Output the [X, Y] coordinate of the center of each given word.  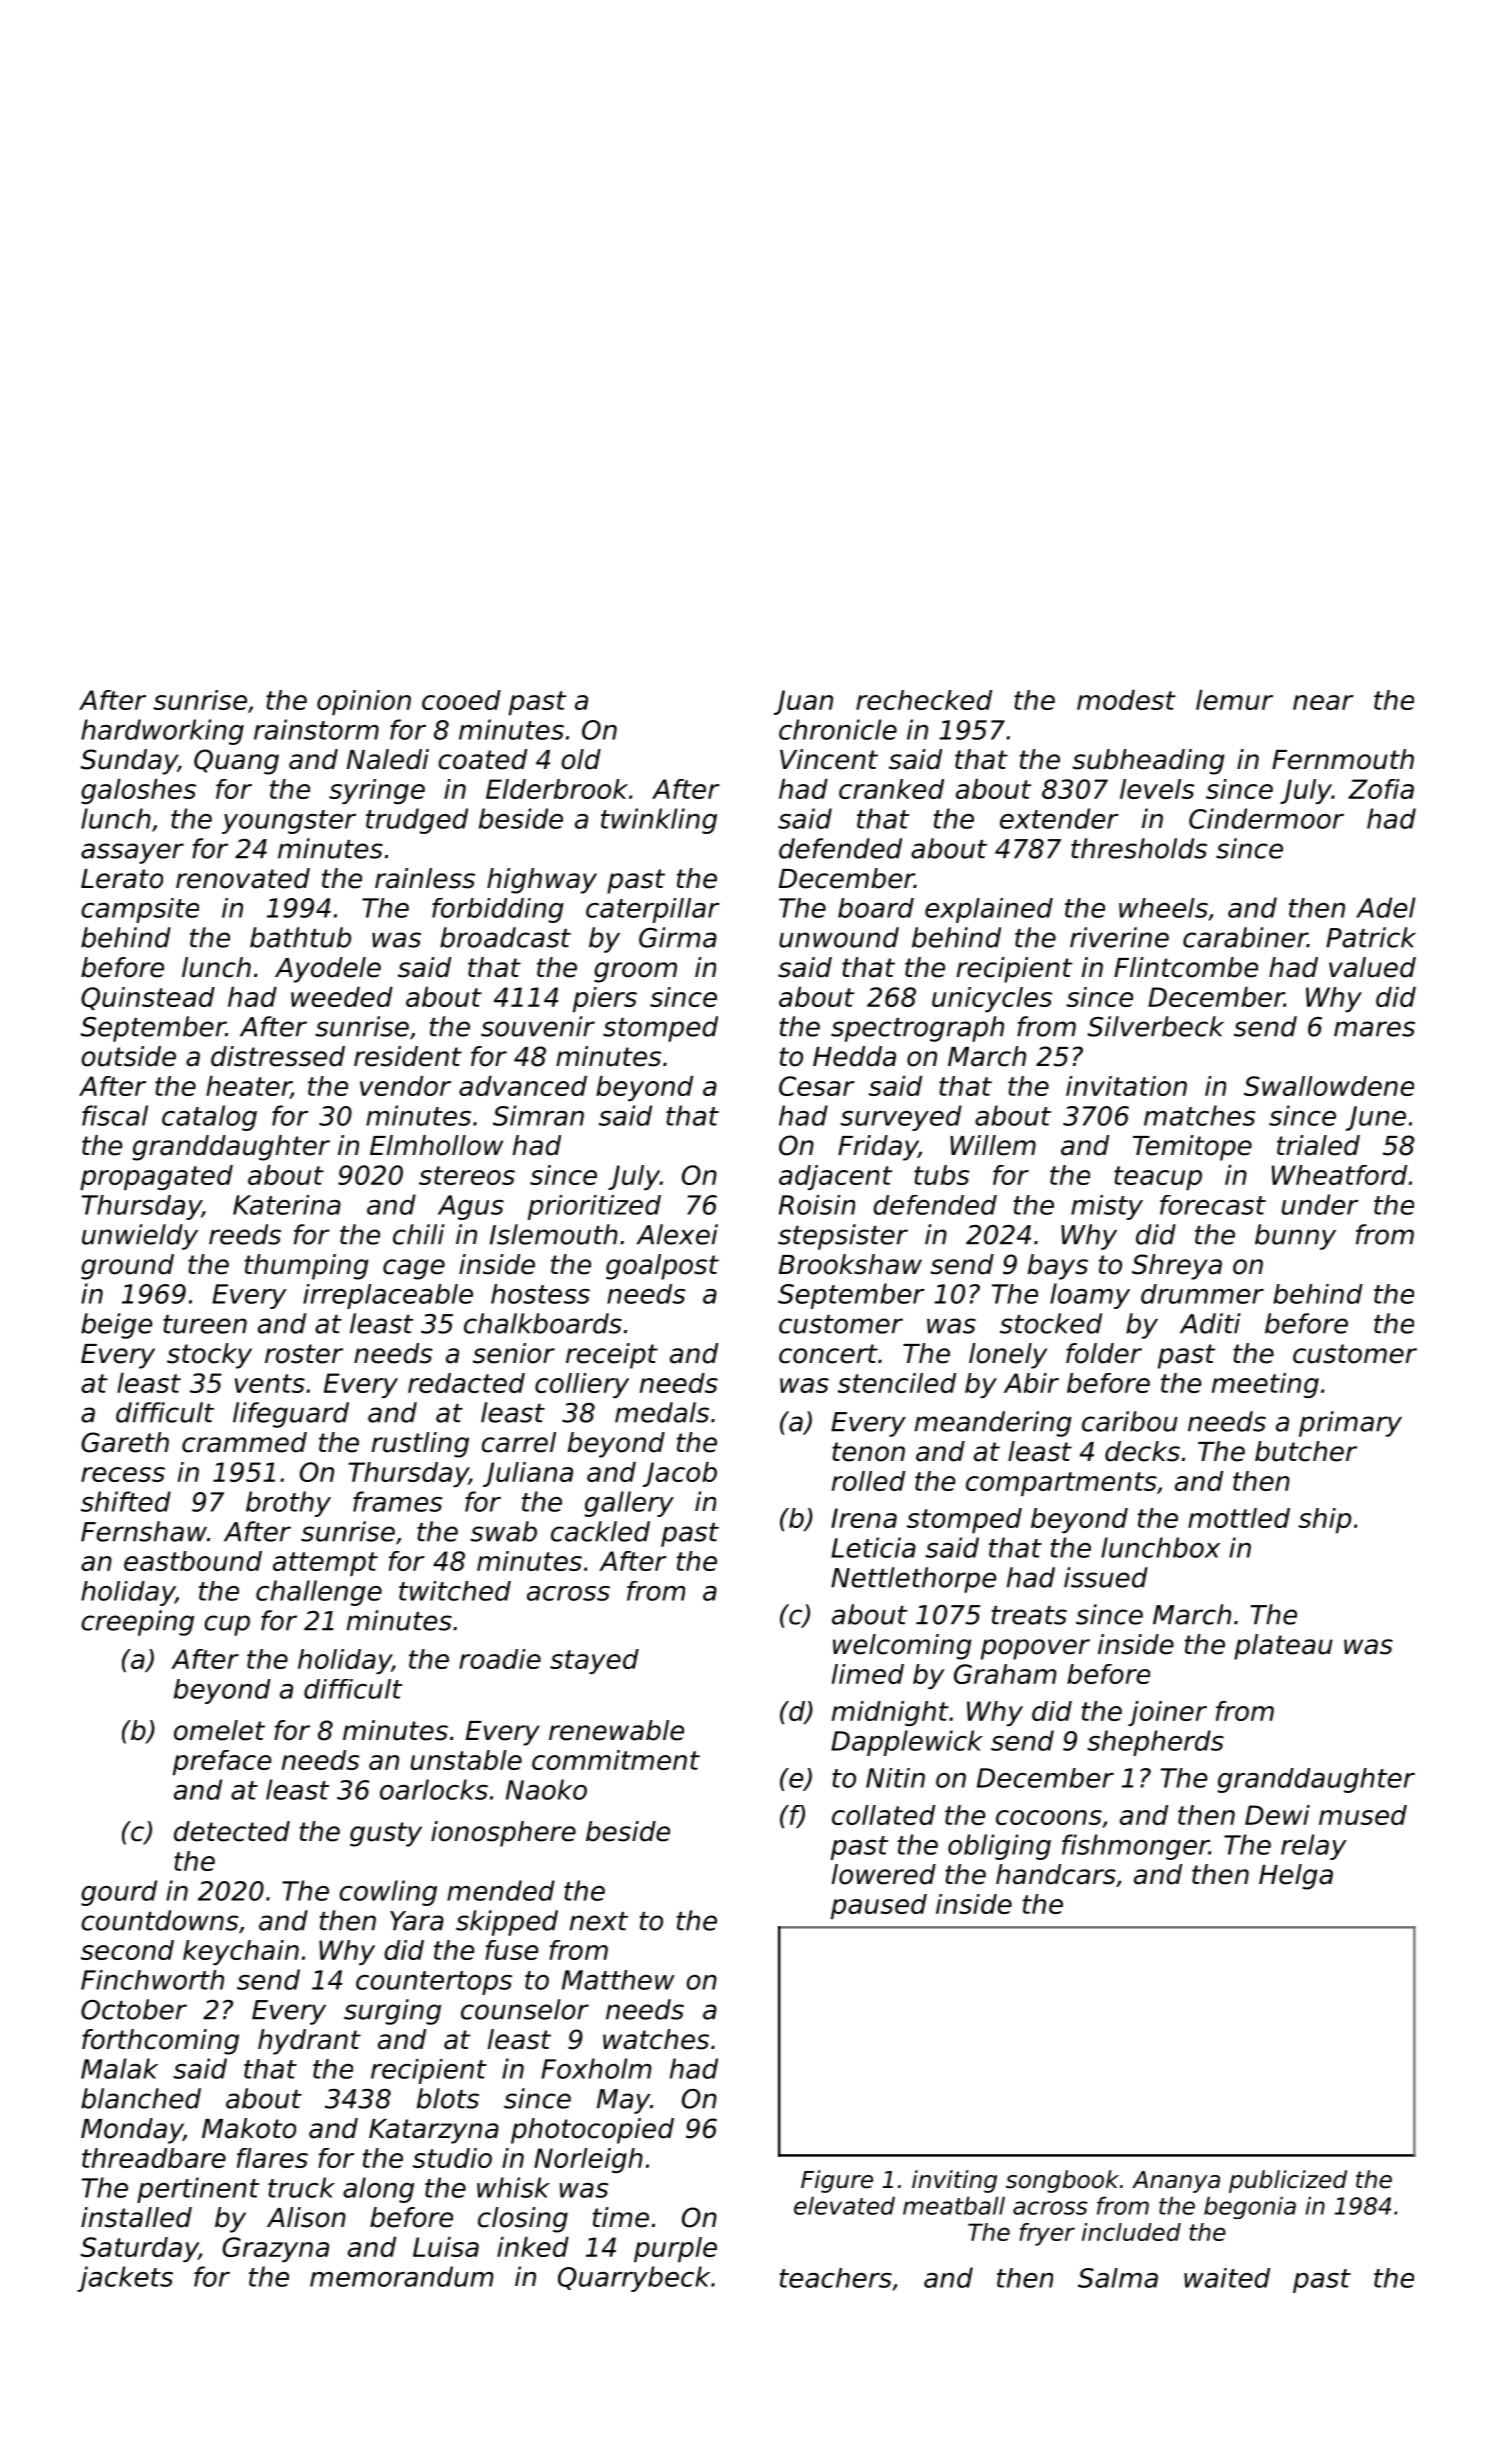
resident [408, 1056]
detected [232, 1831]
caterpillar [653, 910]
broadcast [505, 937]
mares [1374, 1029]
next [599, 1921]
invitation [1126, 1086]
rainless [425, 878]
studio [452, 2158]
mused [1363, 1815]
